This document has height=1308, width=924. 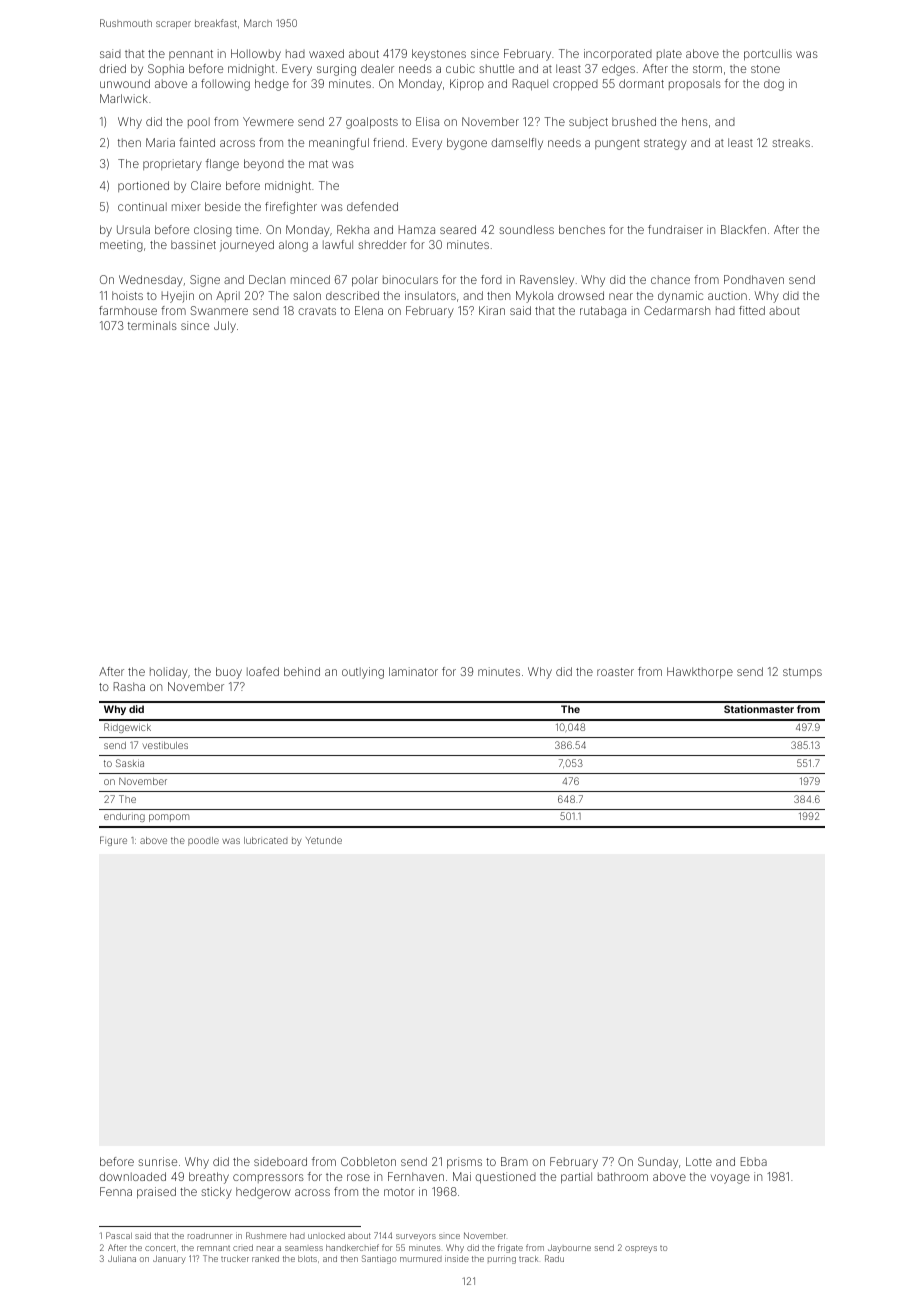 What do you see at coordinates (307, 1259) in the document?
I see `blots` at bounding box center [307, 1259].
